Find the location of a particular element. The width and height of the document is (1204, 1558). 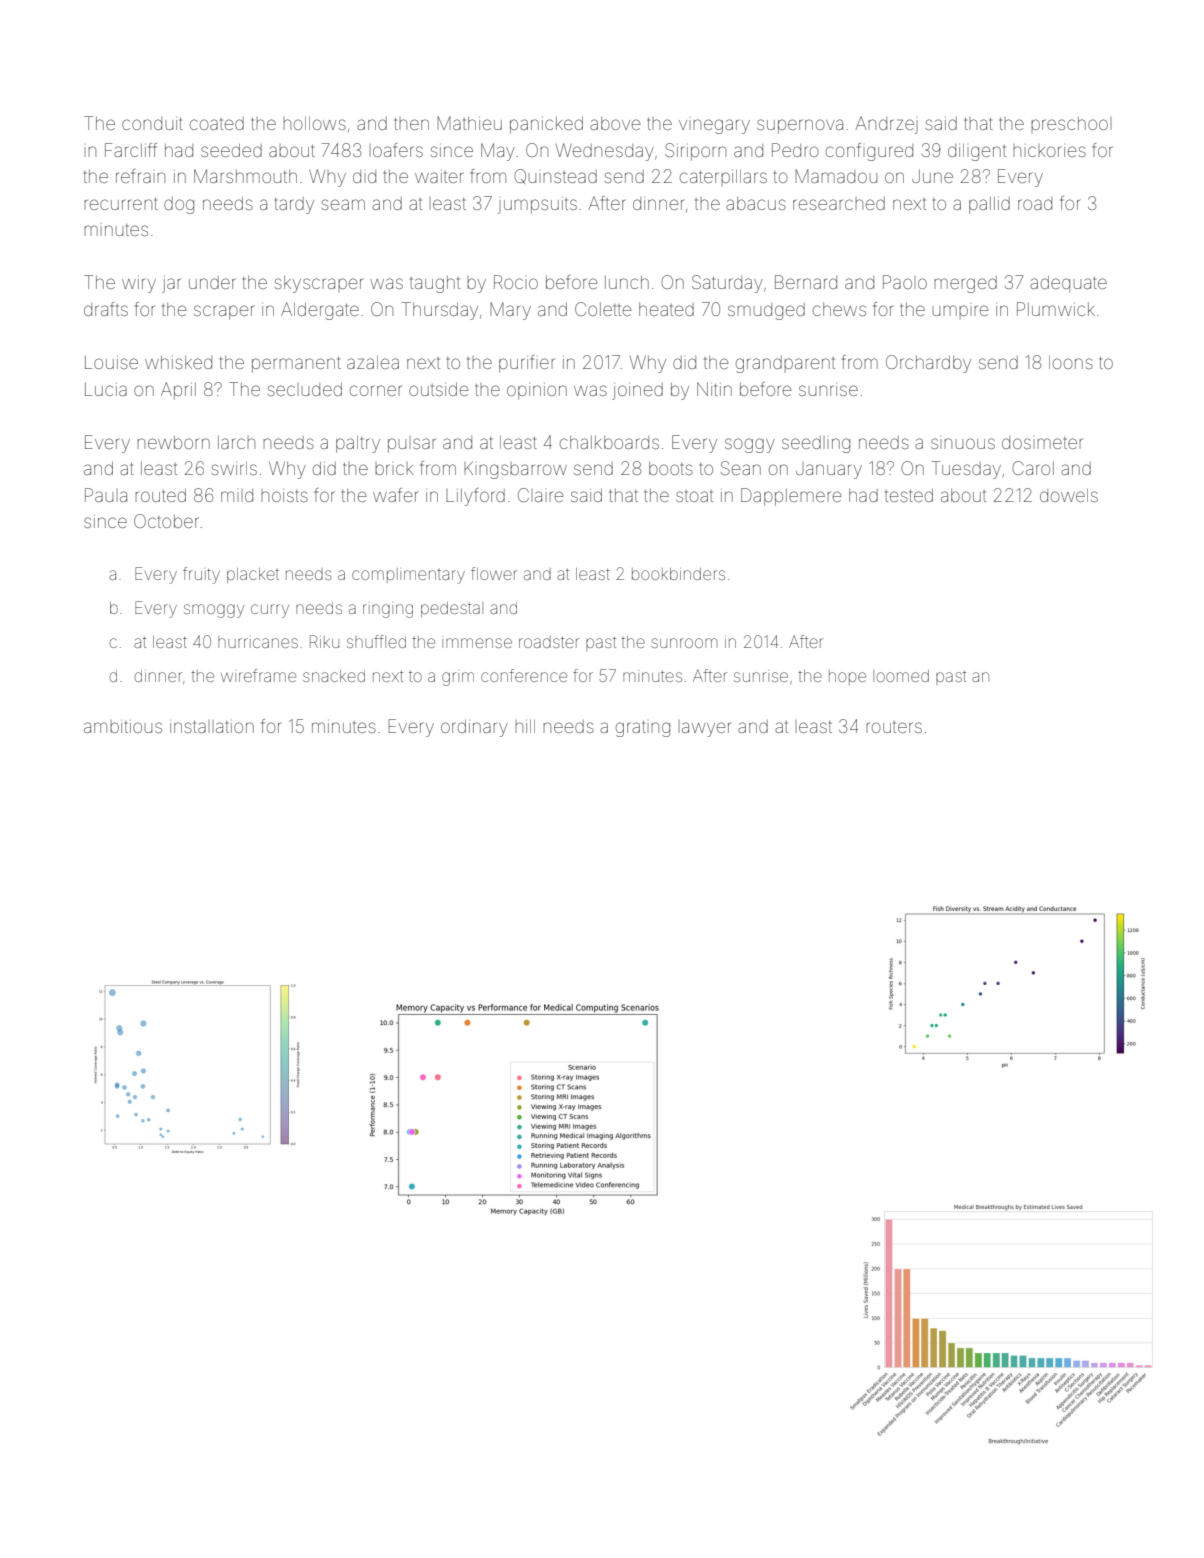

mild is located at coordinates (237, 495).
